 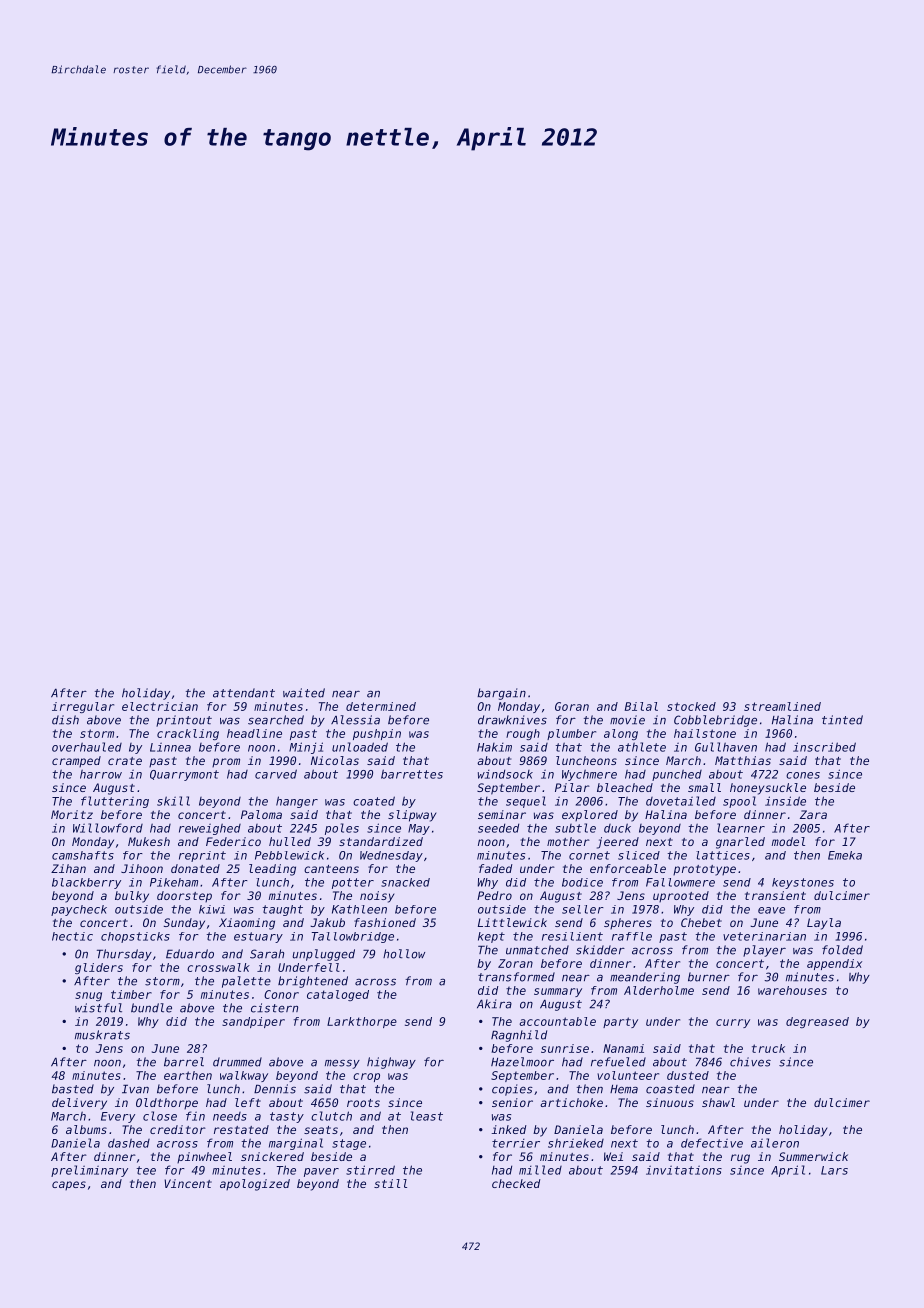 What do you see at coordinates (331, 869) in the image?
I see `canteens` at bounding box center [331, 869].
